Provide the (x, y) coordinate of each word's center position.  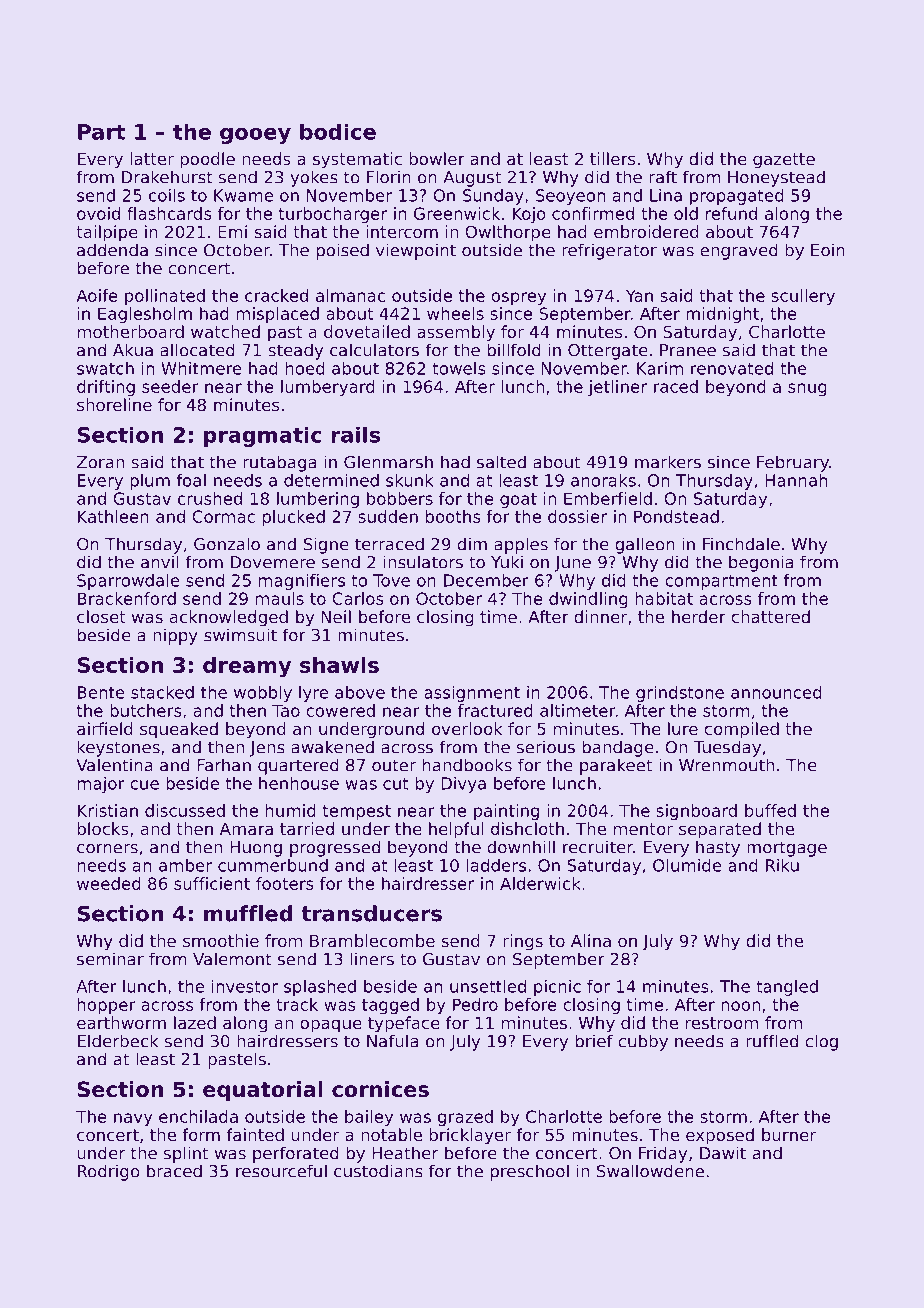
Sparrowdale (128, 582)
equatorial (263, 1091)
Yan (639, 295)
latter (152, 158)
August (472, 179)
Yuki (507, 562)
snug (807, 389)
